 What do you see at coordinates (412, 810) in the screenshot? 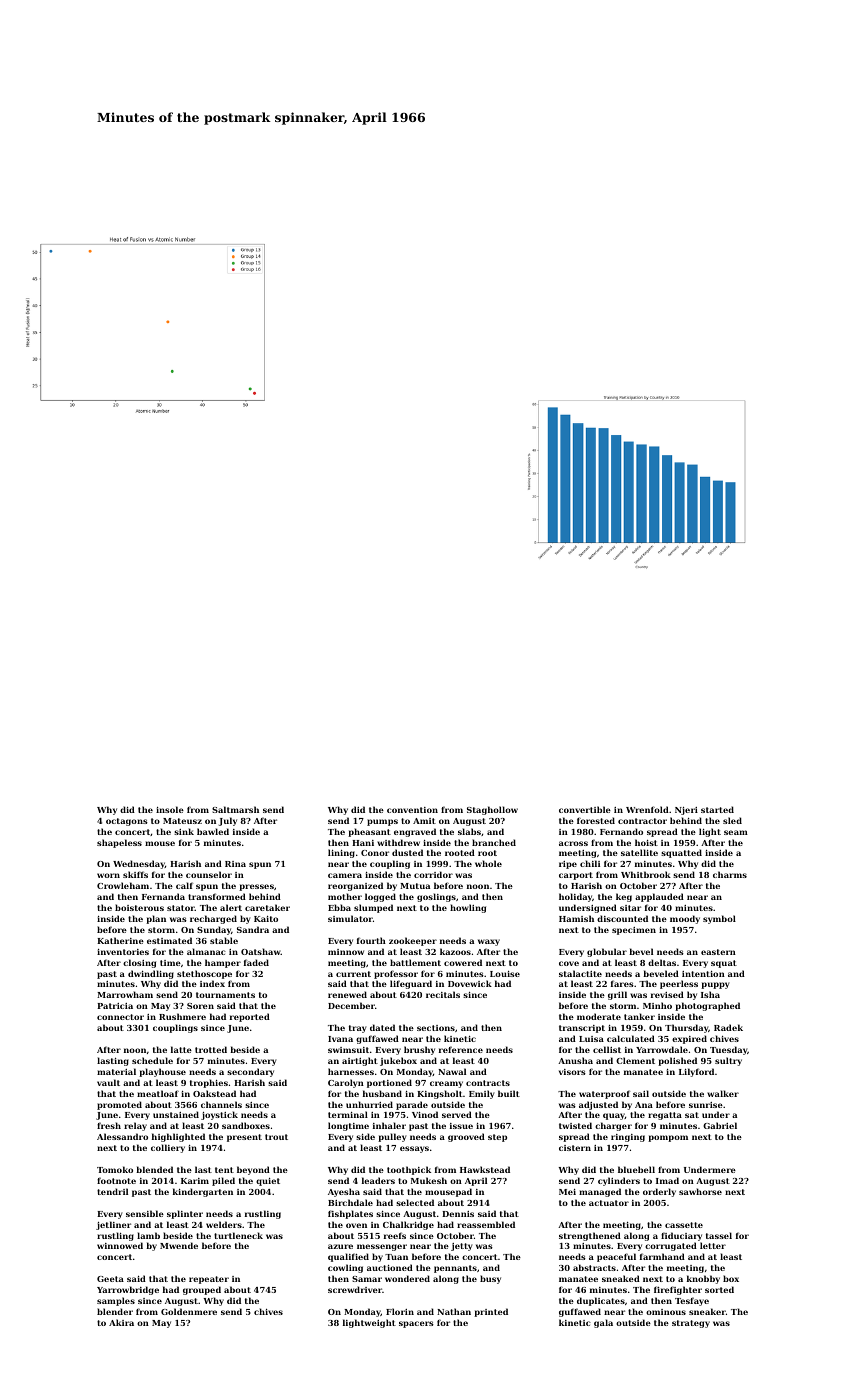
I see `convention` at bounding box center [412, 810].
